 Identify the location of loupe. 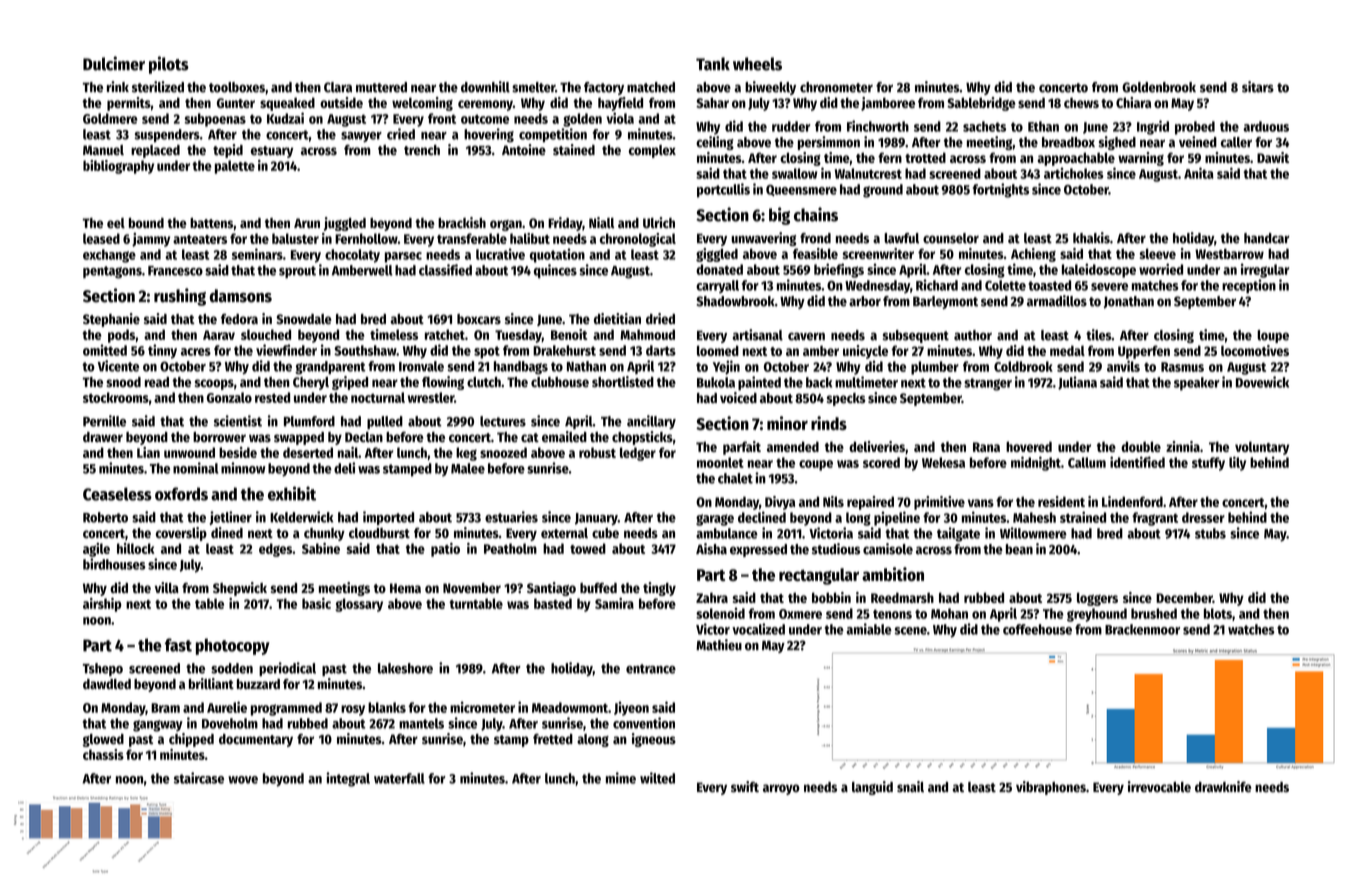
(1273, 336).
